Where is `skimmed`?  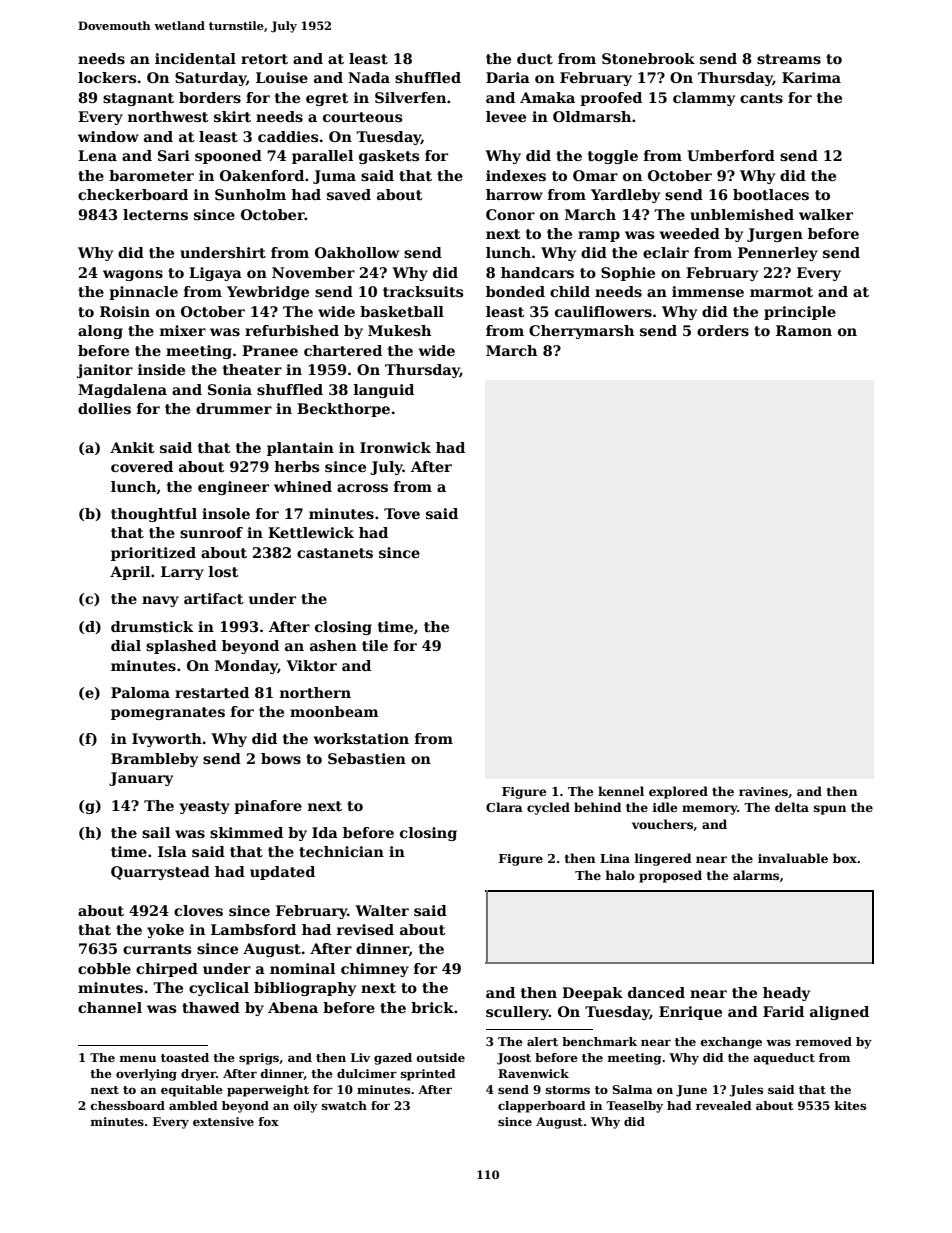
skimmed is located at coordinates (246, 832).
